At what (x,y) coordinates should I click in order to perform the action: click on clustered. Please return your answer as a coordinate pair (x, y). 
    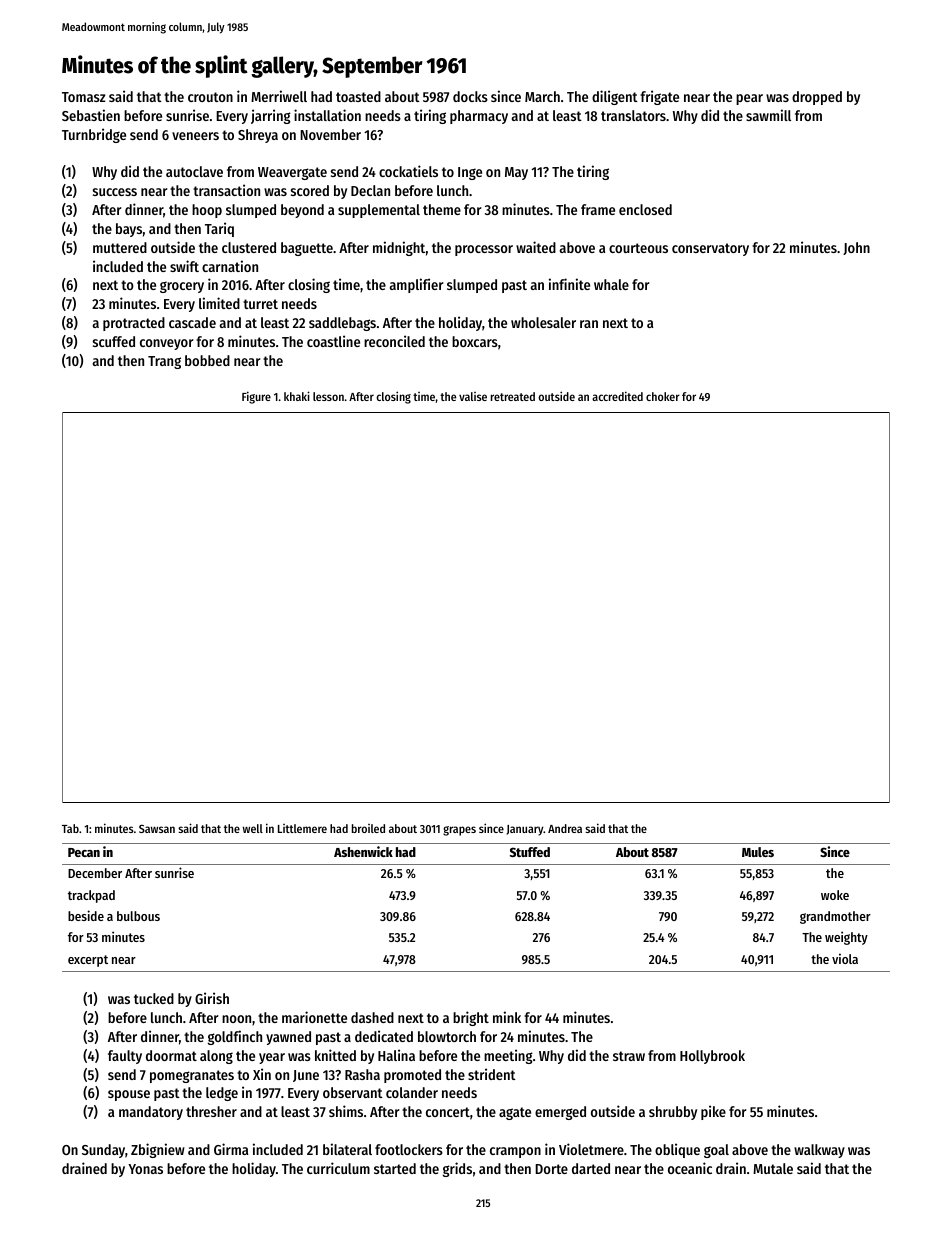
    Looking at the image, I should click on (249, 247).
